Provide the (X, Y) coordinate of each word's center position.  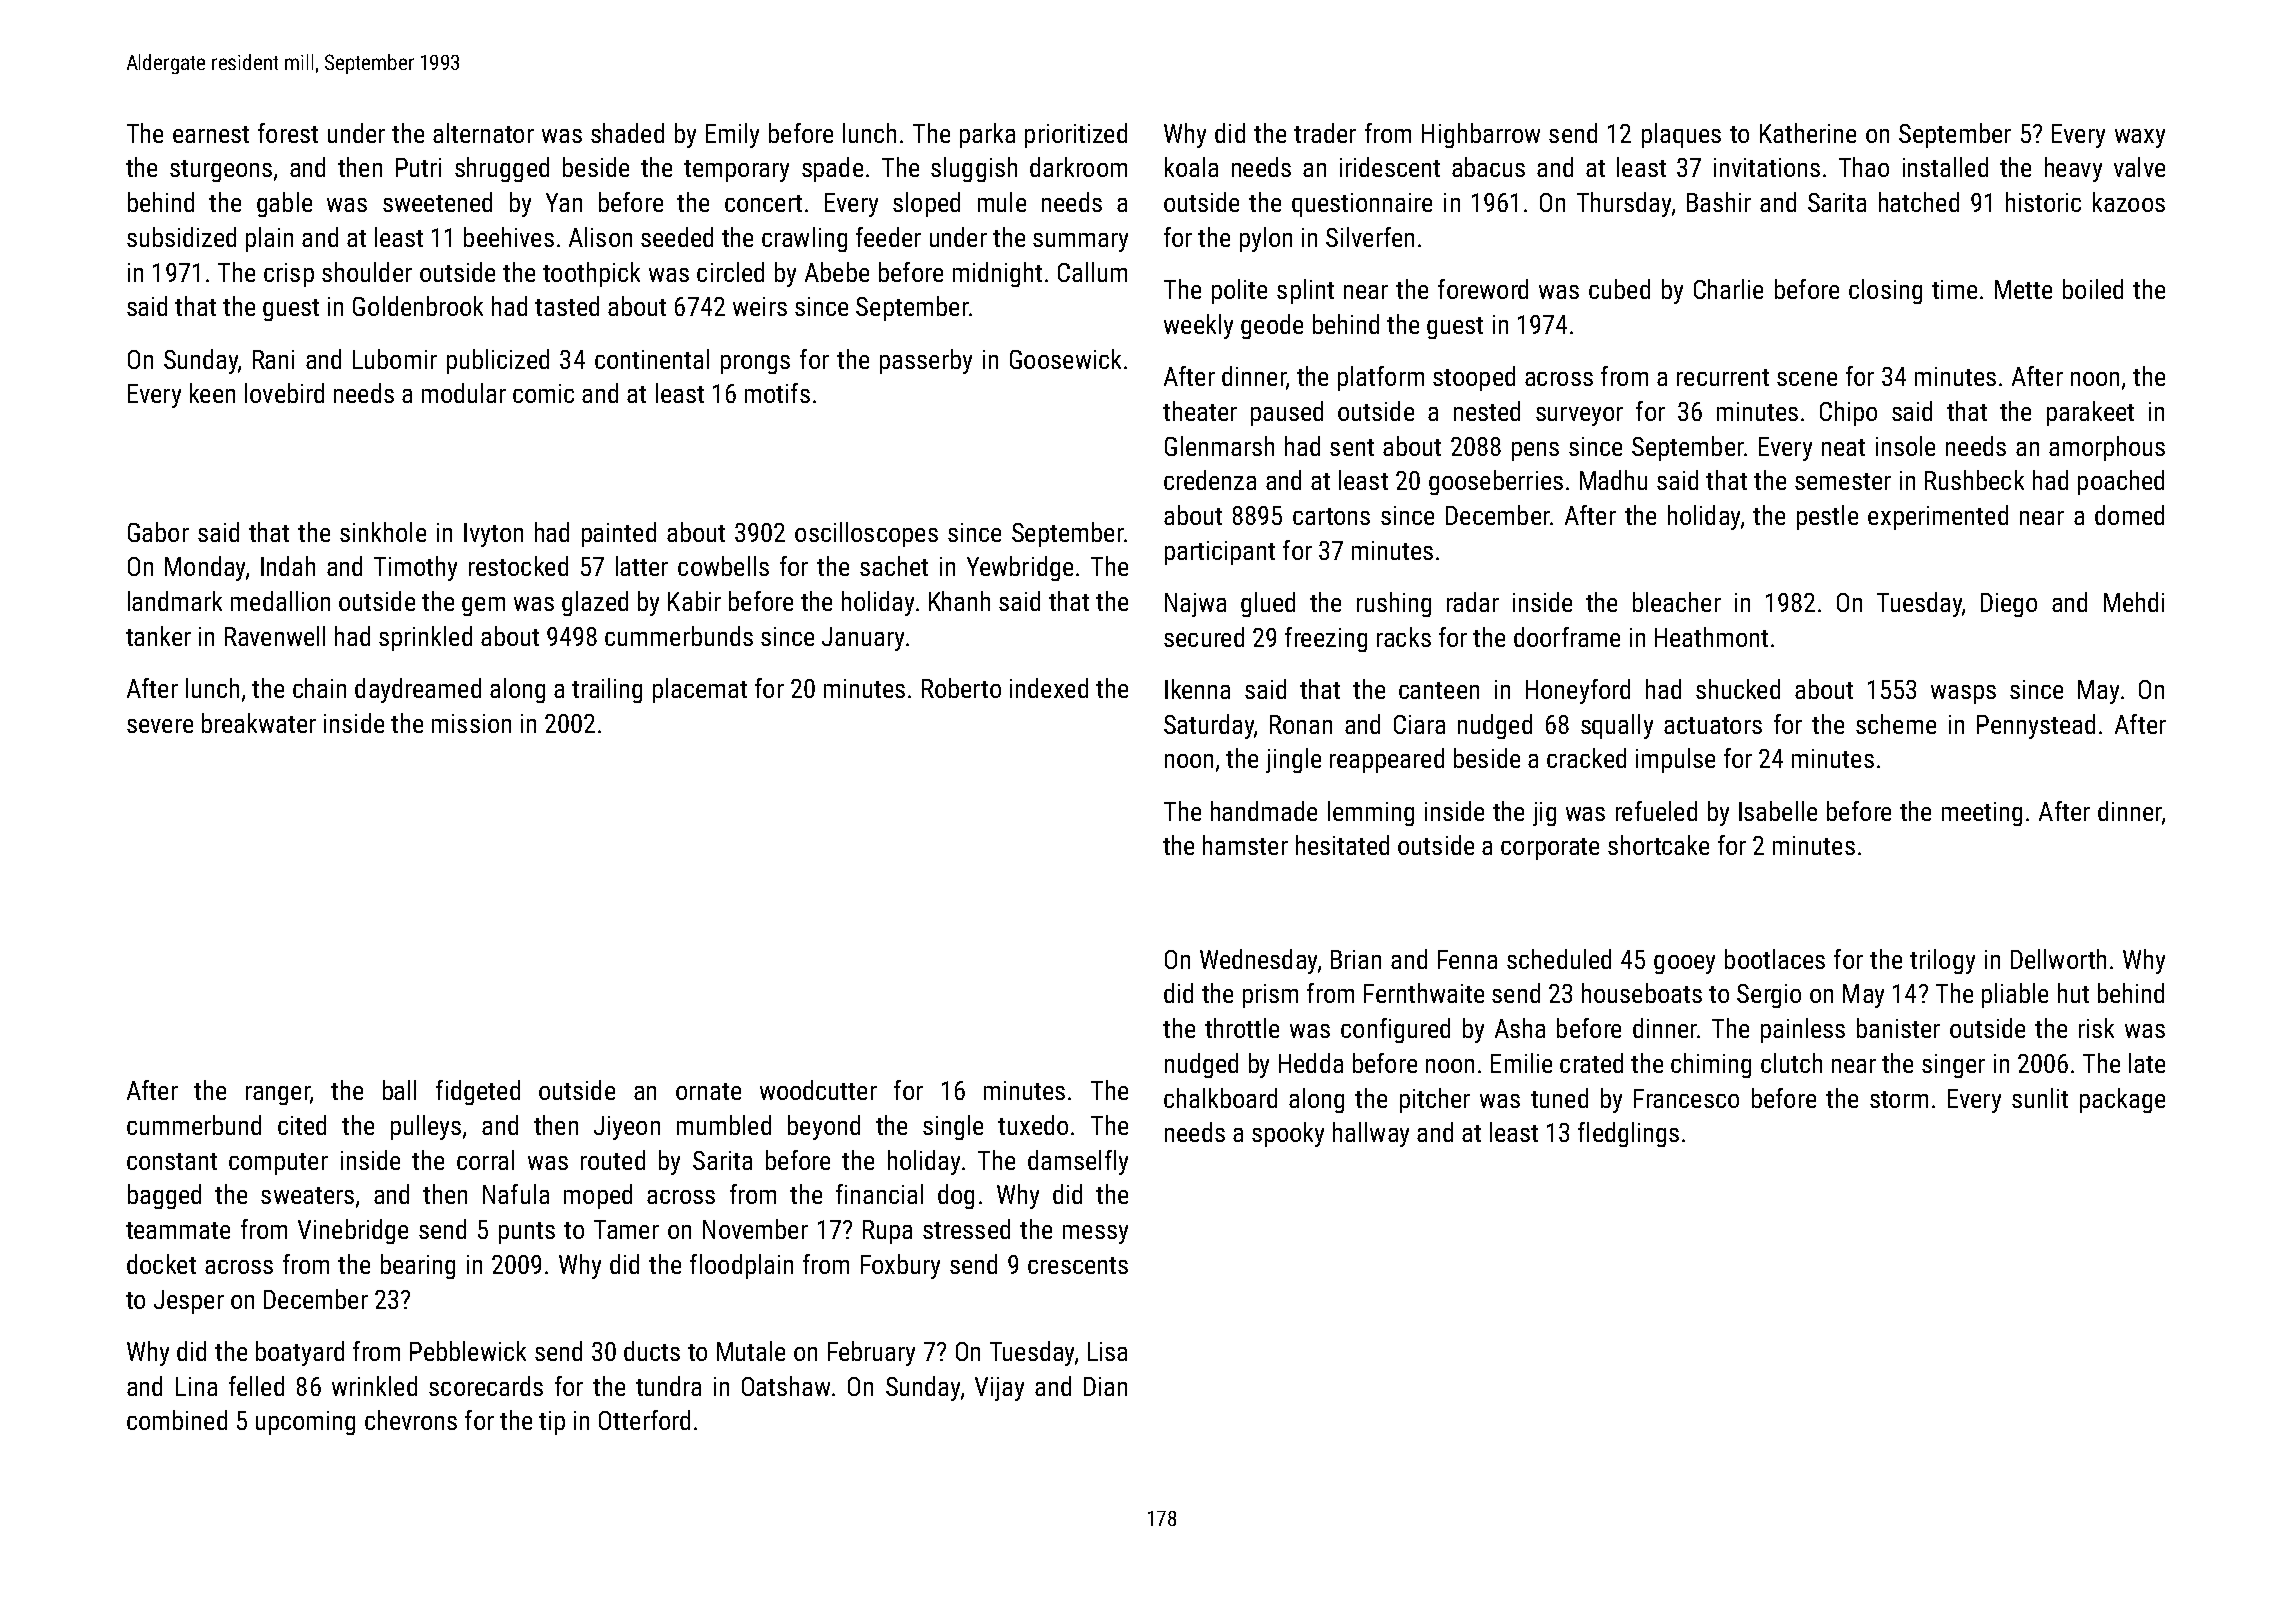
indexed (1049, 688)
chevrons (411, 1420)
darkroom (1078, 167)
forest (288, 133)
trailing (607, 690)
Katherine (1808, 133)
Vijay (999, 1389)
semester (1843, 481)
